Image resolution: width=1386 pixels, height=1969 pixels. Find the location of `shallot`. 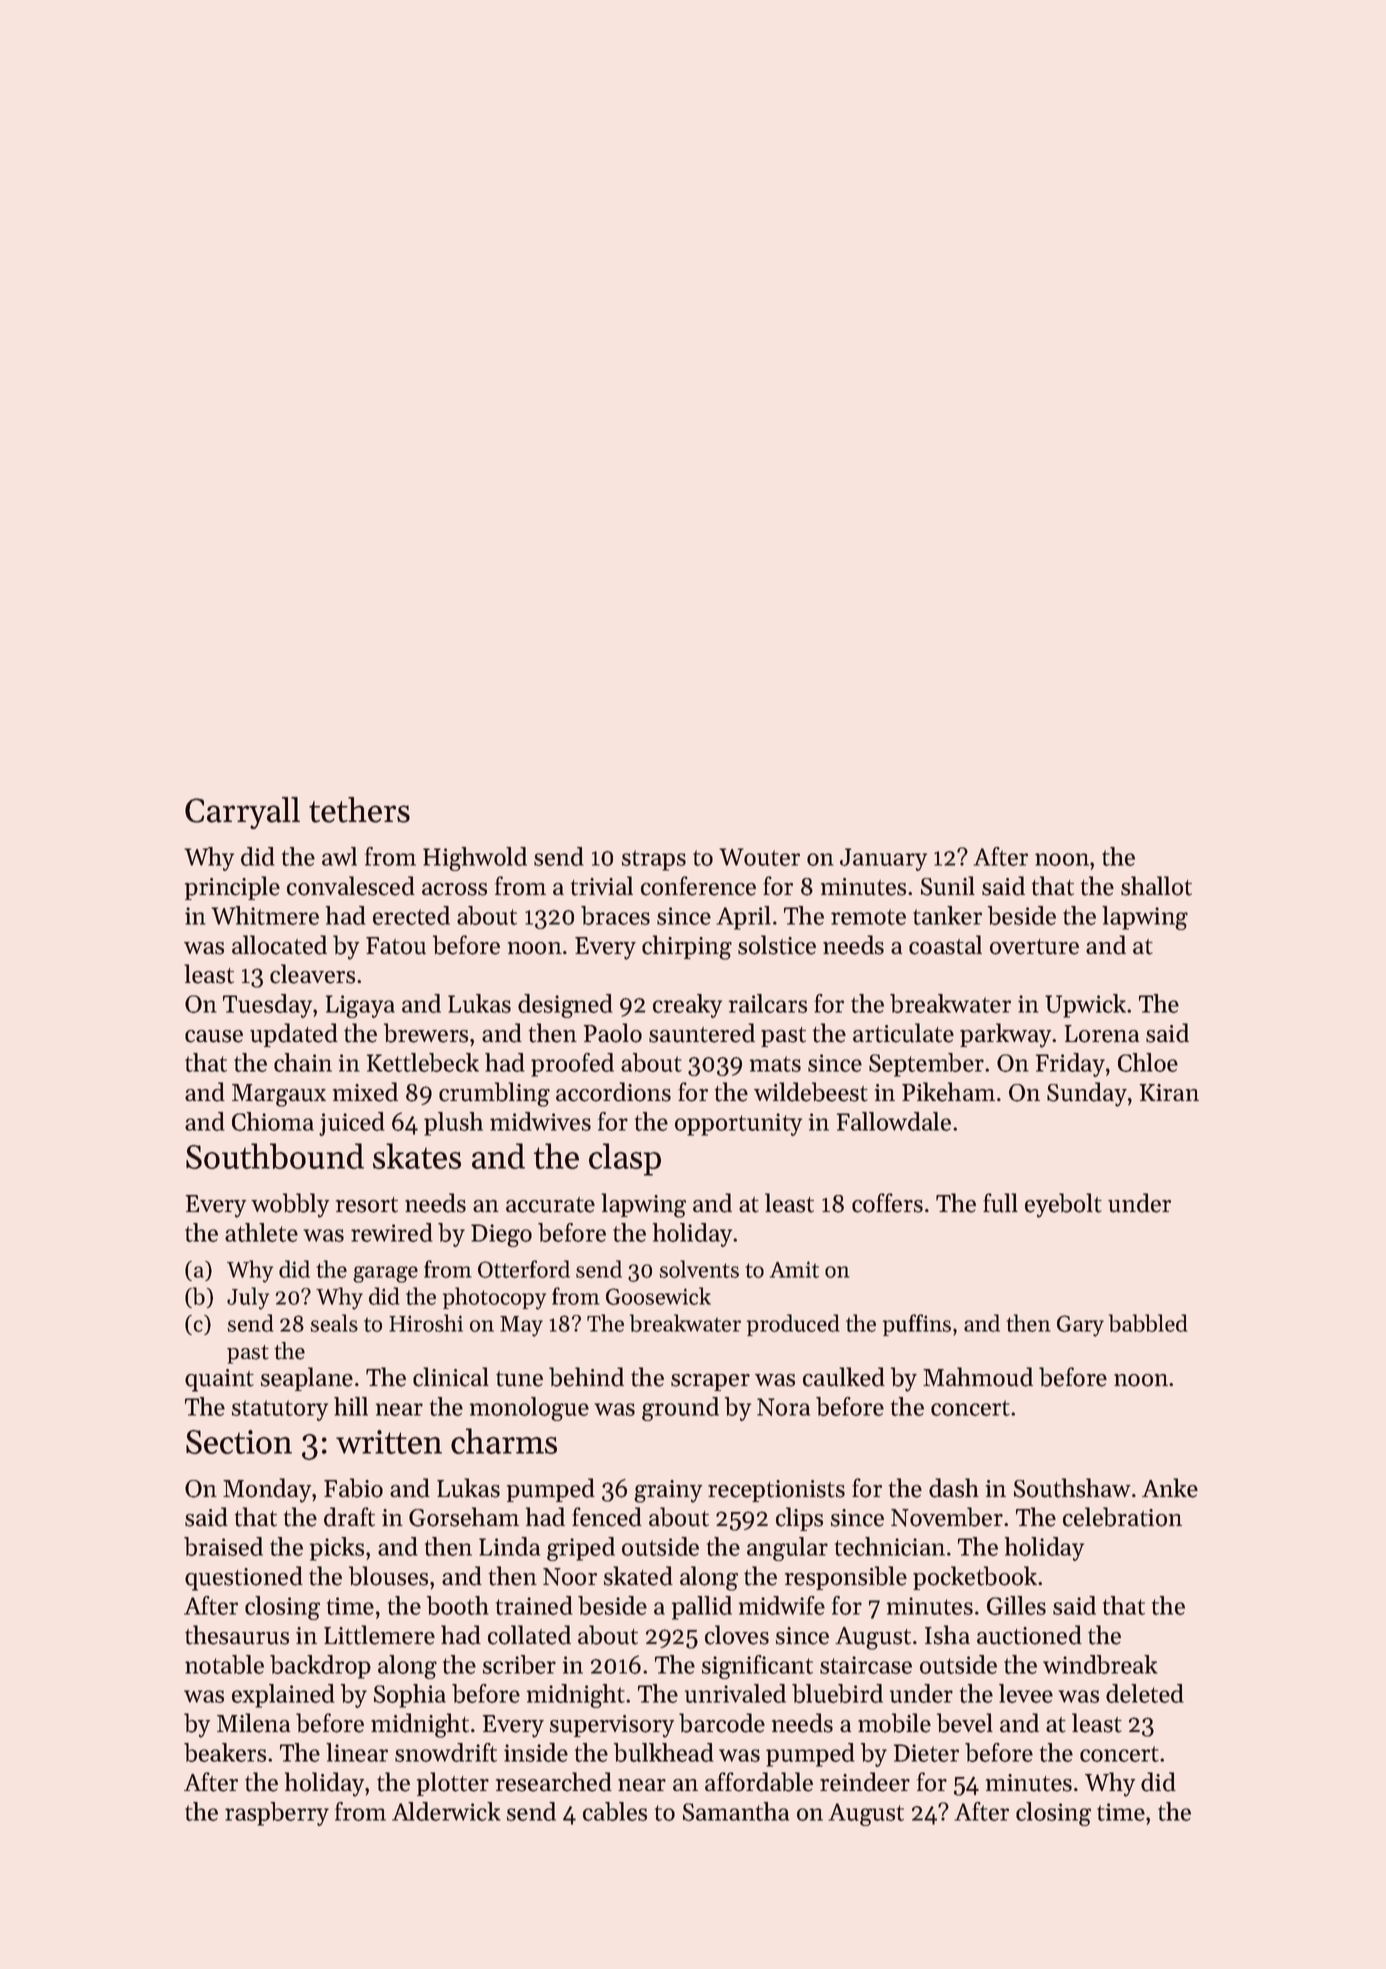

shallot is located at coordinates (1156, 886).
